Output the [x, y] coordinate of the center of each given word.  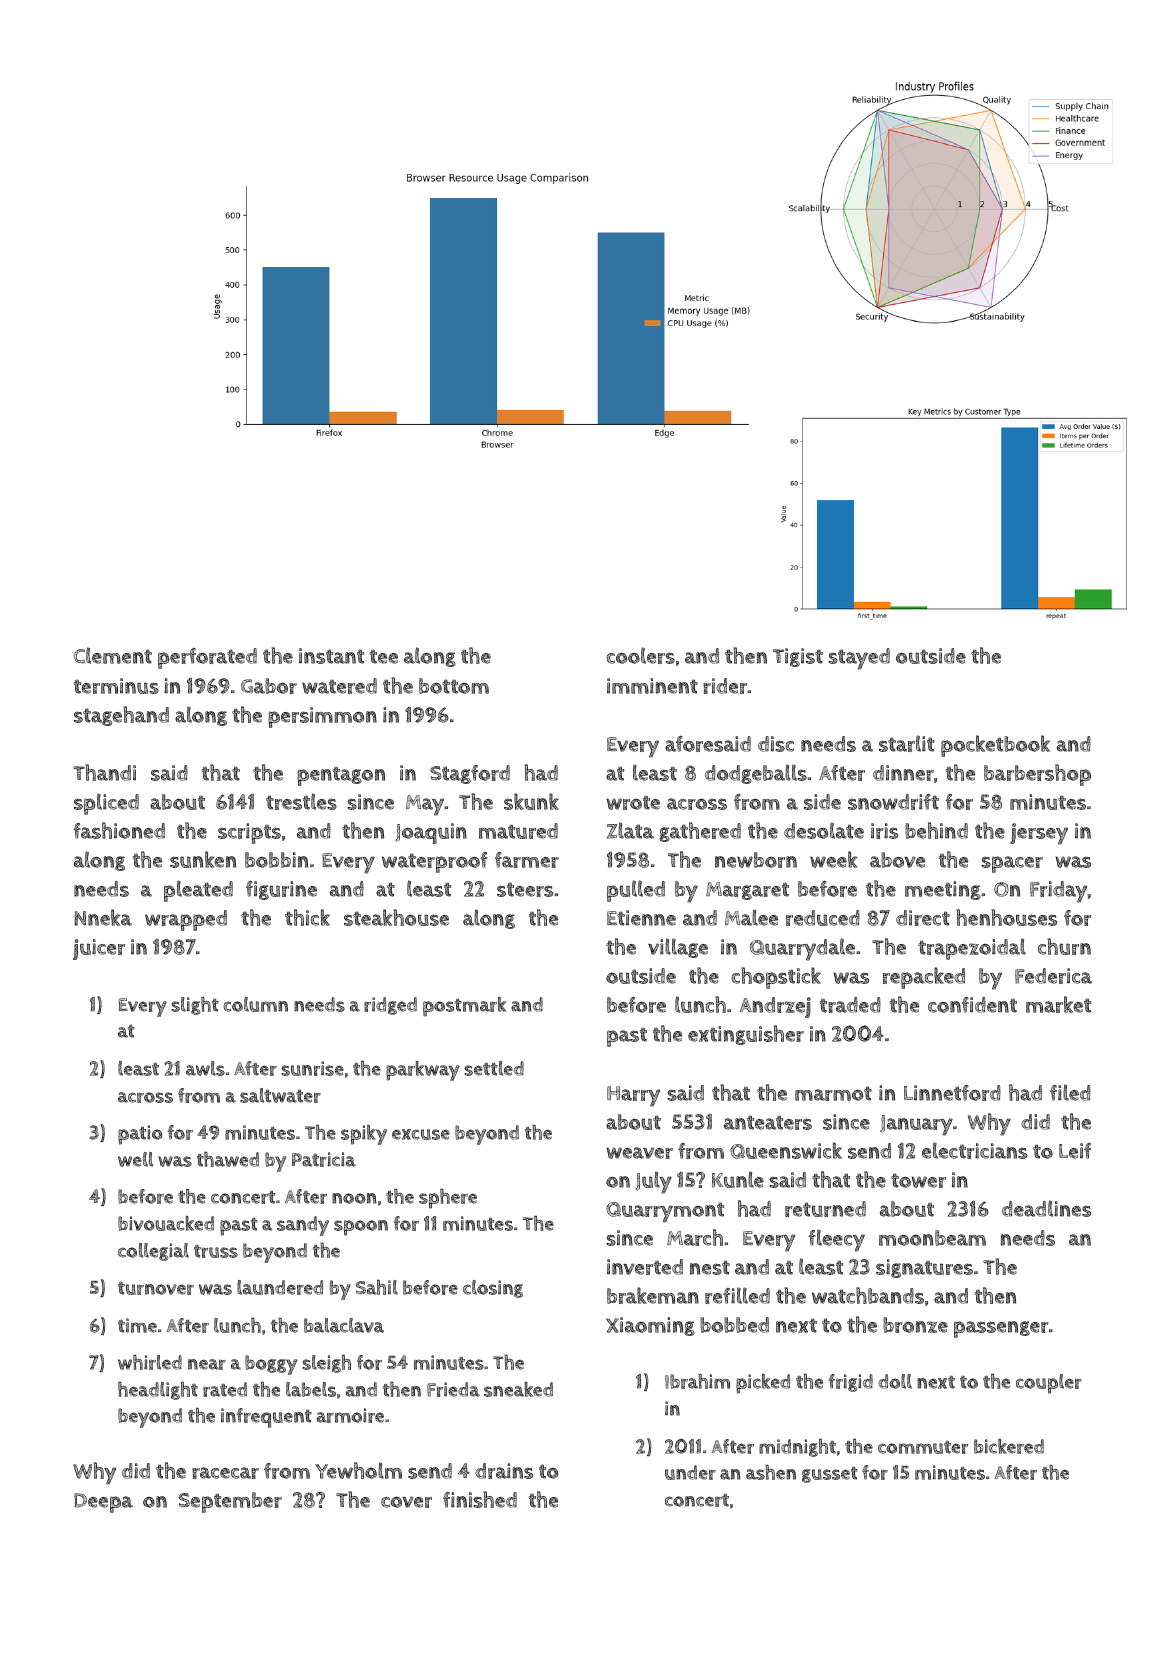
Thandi [104, 772]
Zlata [630, 830]
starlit [906, 743]
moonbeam [932, 1238]
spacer [1012, 864]
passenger [1001, 1329]
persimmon [322, 717]
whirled [150, 1362]
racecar [225, 1473]
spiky [364, 1135]
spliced [106, 804]
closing [493, 1289]
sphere [448, 1199]
